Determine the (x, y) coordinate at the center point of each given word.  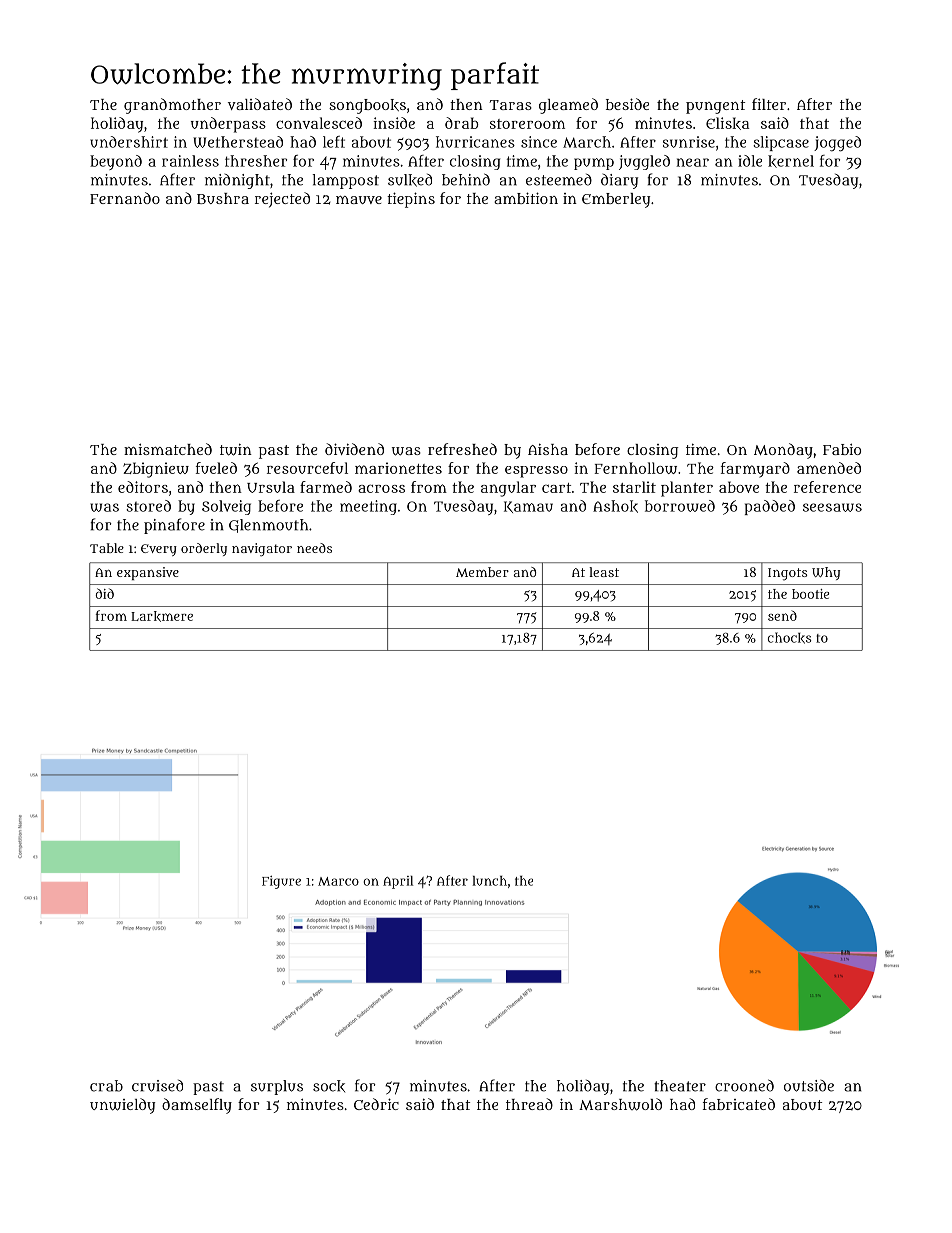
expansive (148, 573)
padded (770, 507)
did (104, 593)
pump (594, 164)
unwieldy (122, 1106)
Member (482, 572)
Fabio (842, 449)
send (782, 615)
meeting (368, 507)
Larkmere (162, 616)
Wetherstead (238, 142)
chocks (789, 638)
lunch (490, 881)
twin (236, 449)
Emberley (616, 200)
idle (750, 161)
